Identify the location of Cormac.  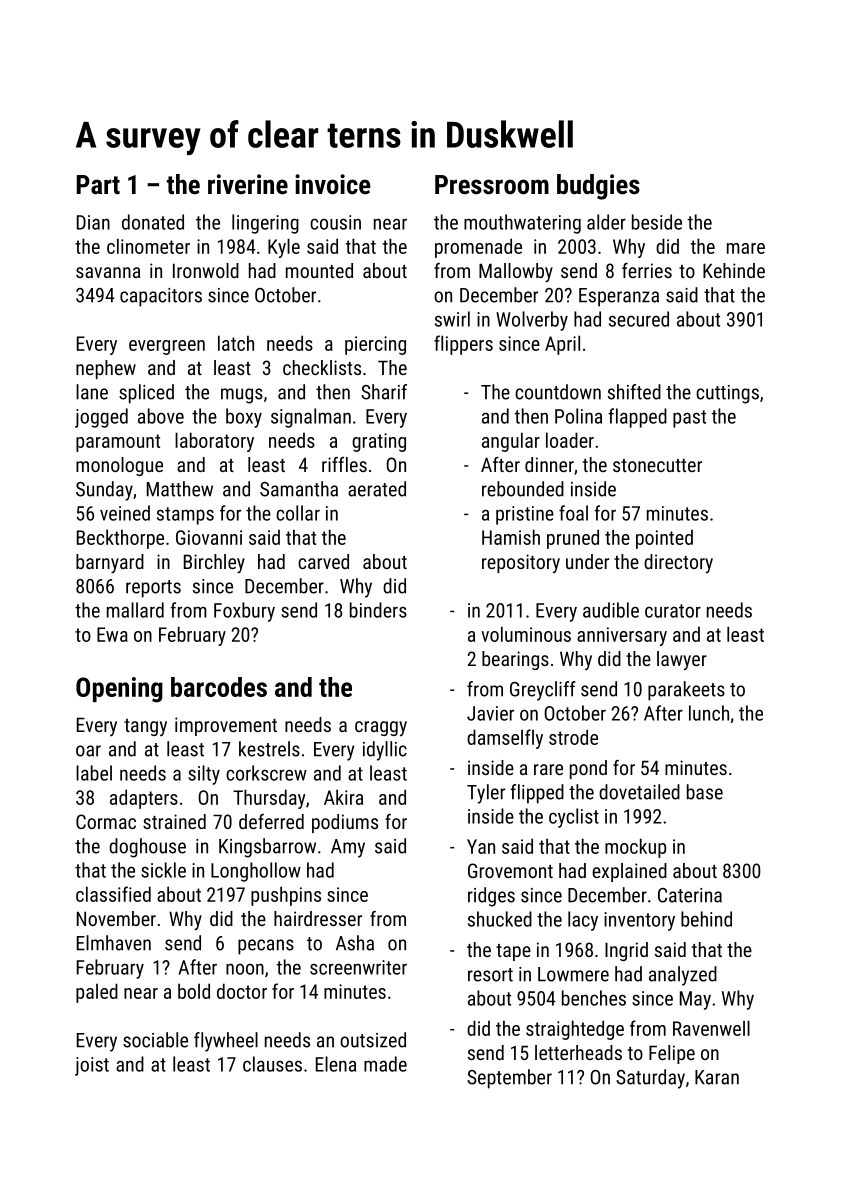
(106, 821).
